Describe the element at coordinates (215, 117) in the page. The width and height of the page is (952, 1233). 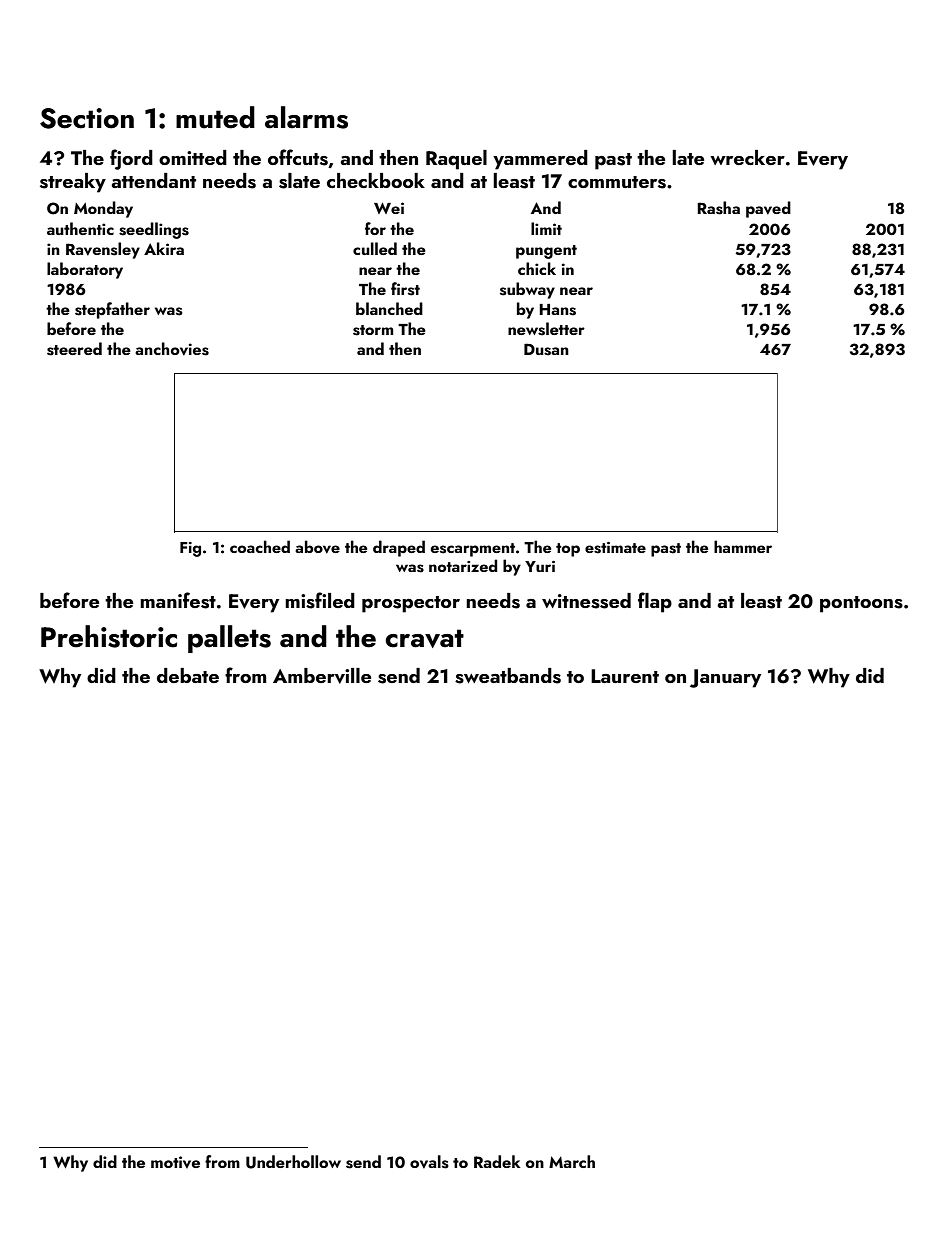
I see `muted` at that location.
